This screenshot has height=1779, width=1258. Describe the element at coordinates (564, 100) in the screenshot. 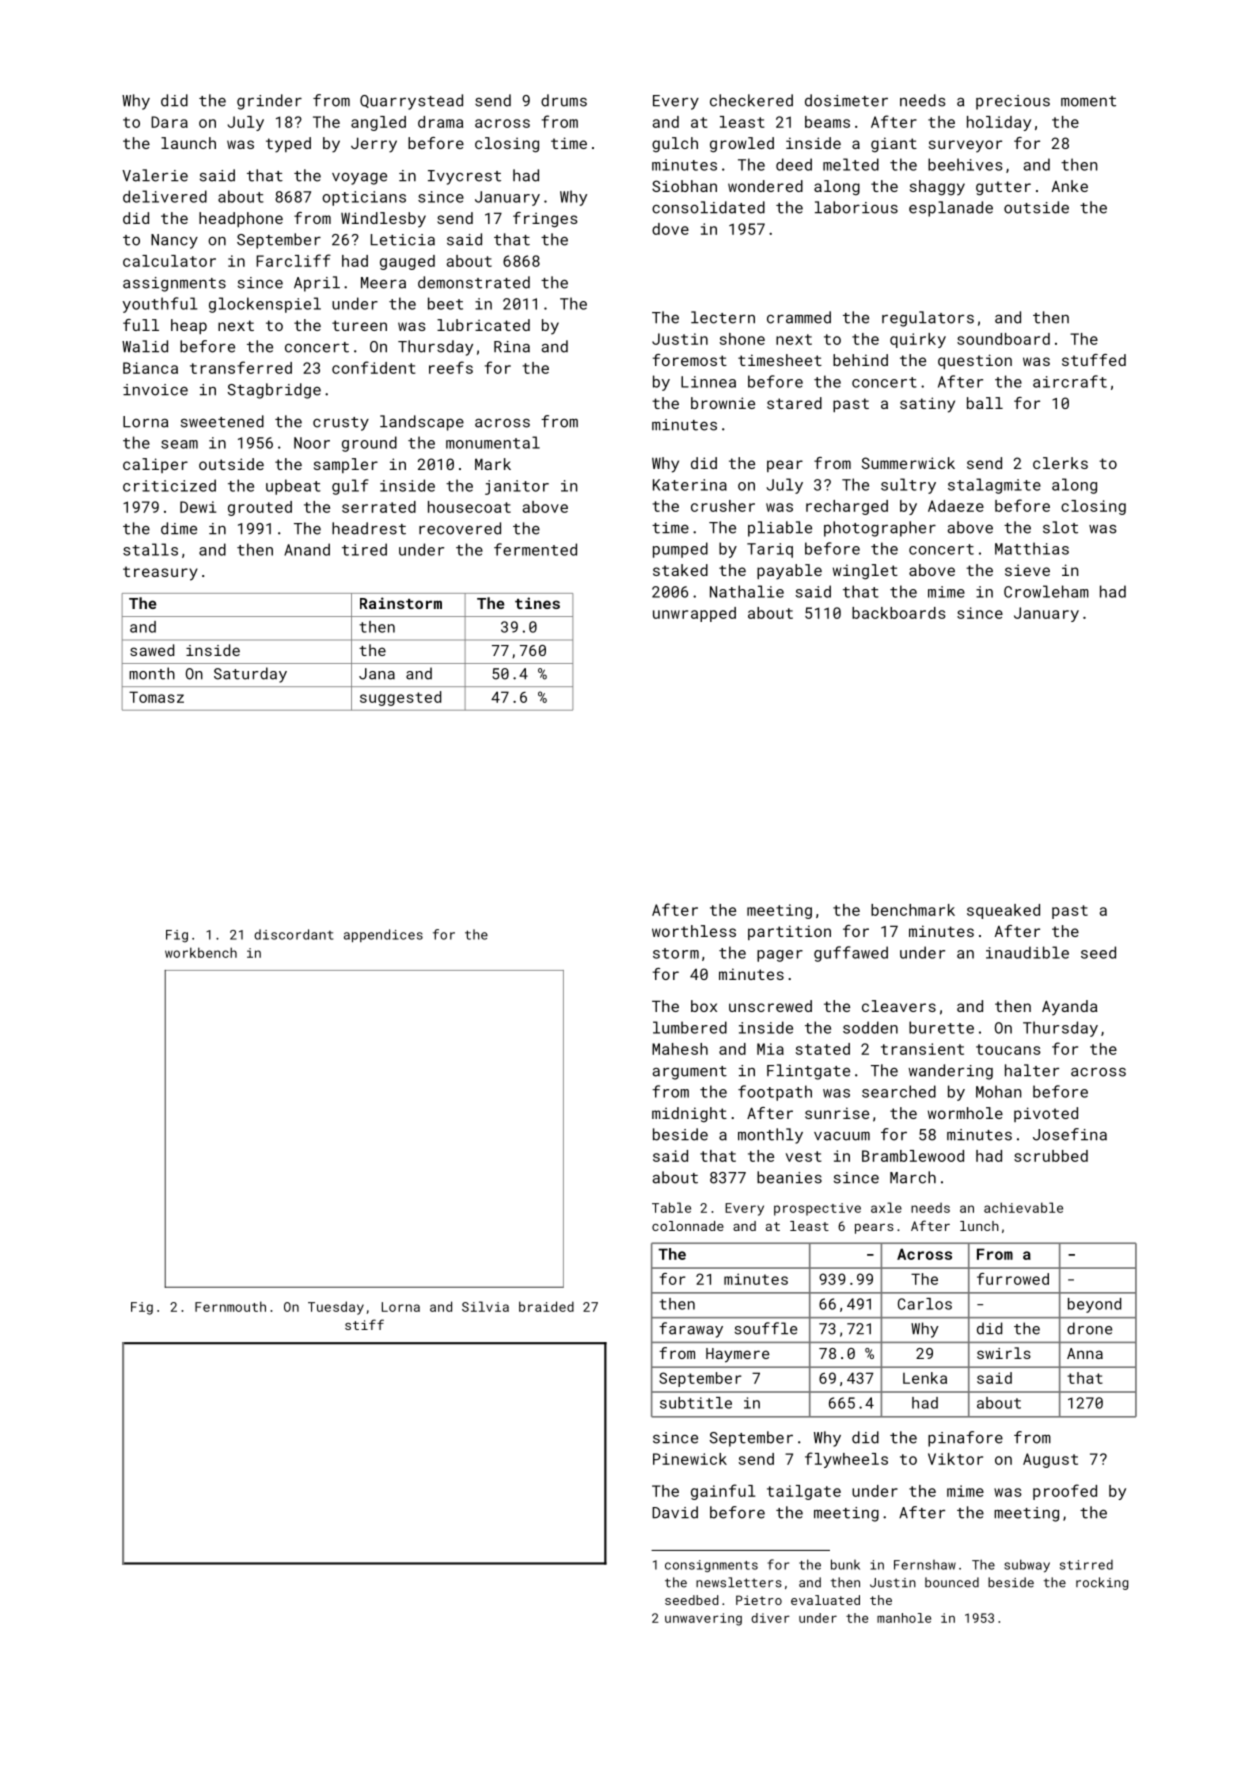

I see `drums` at that location.
